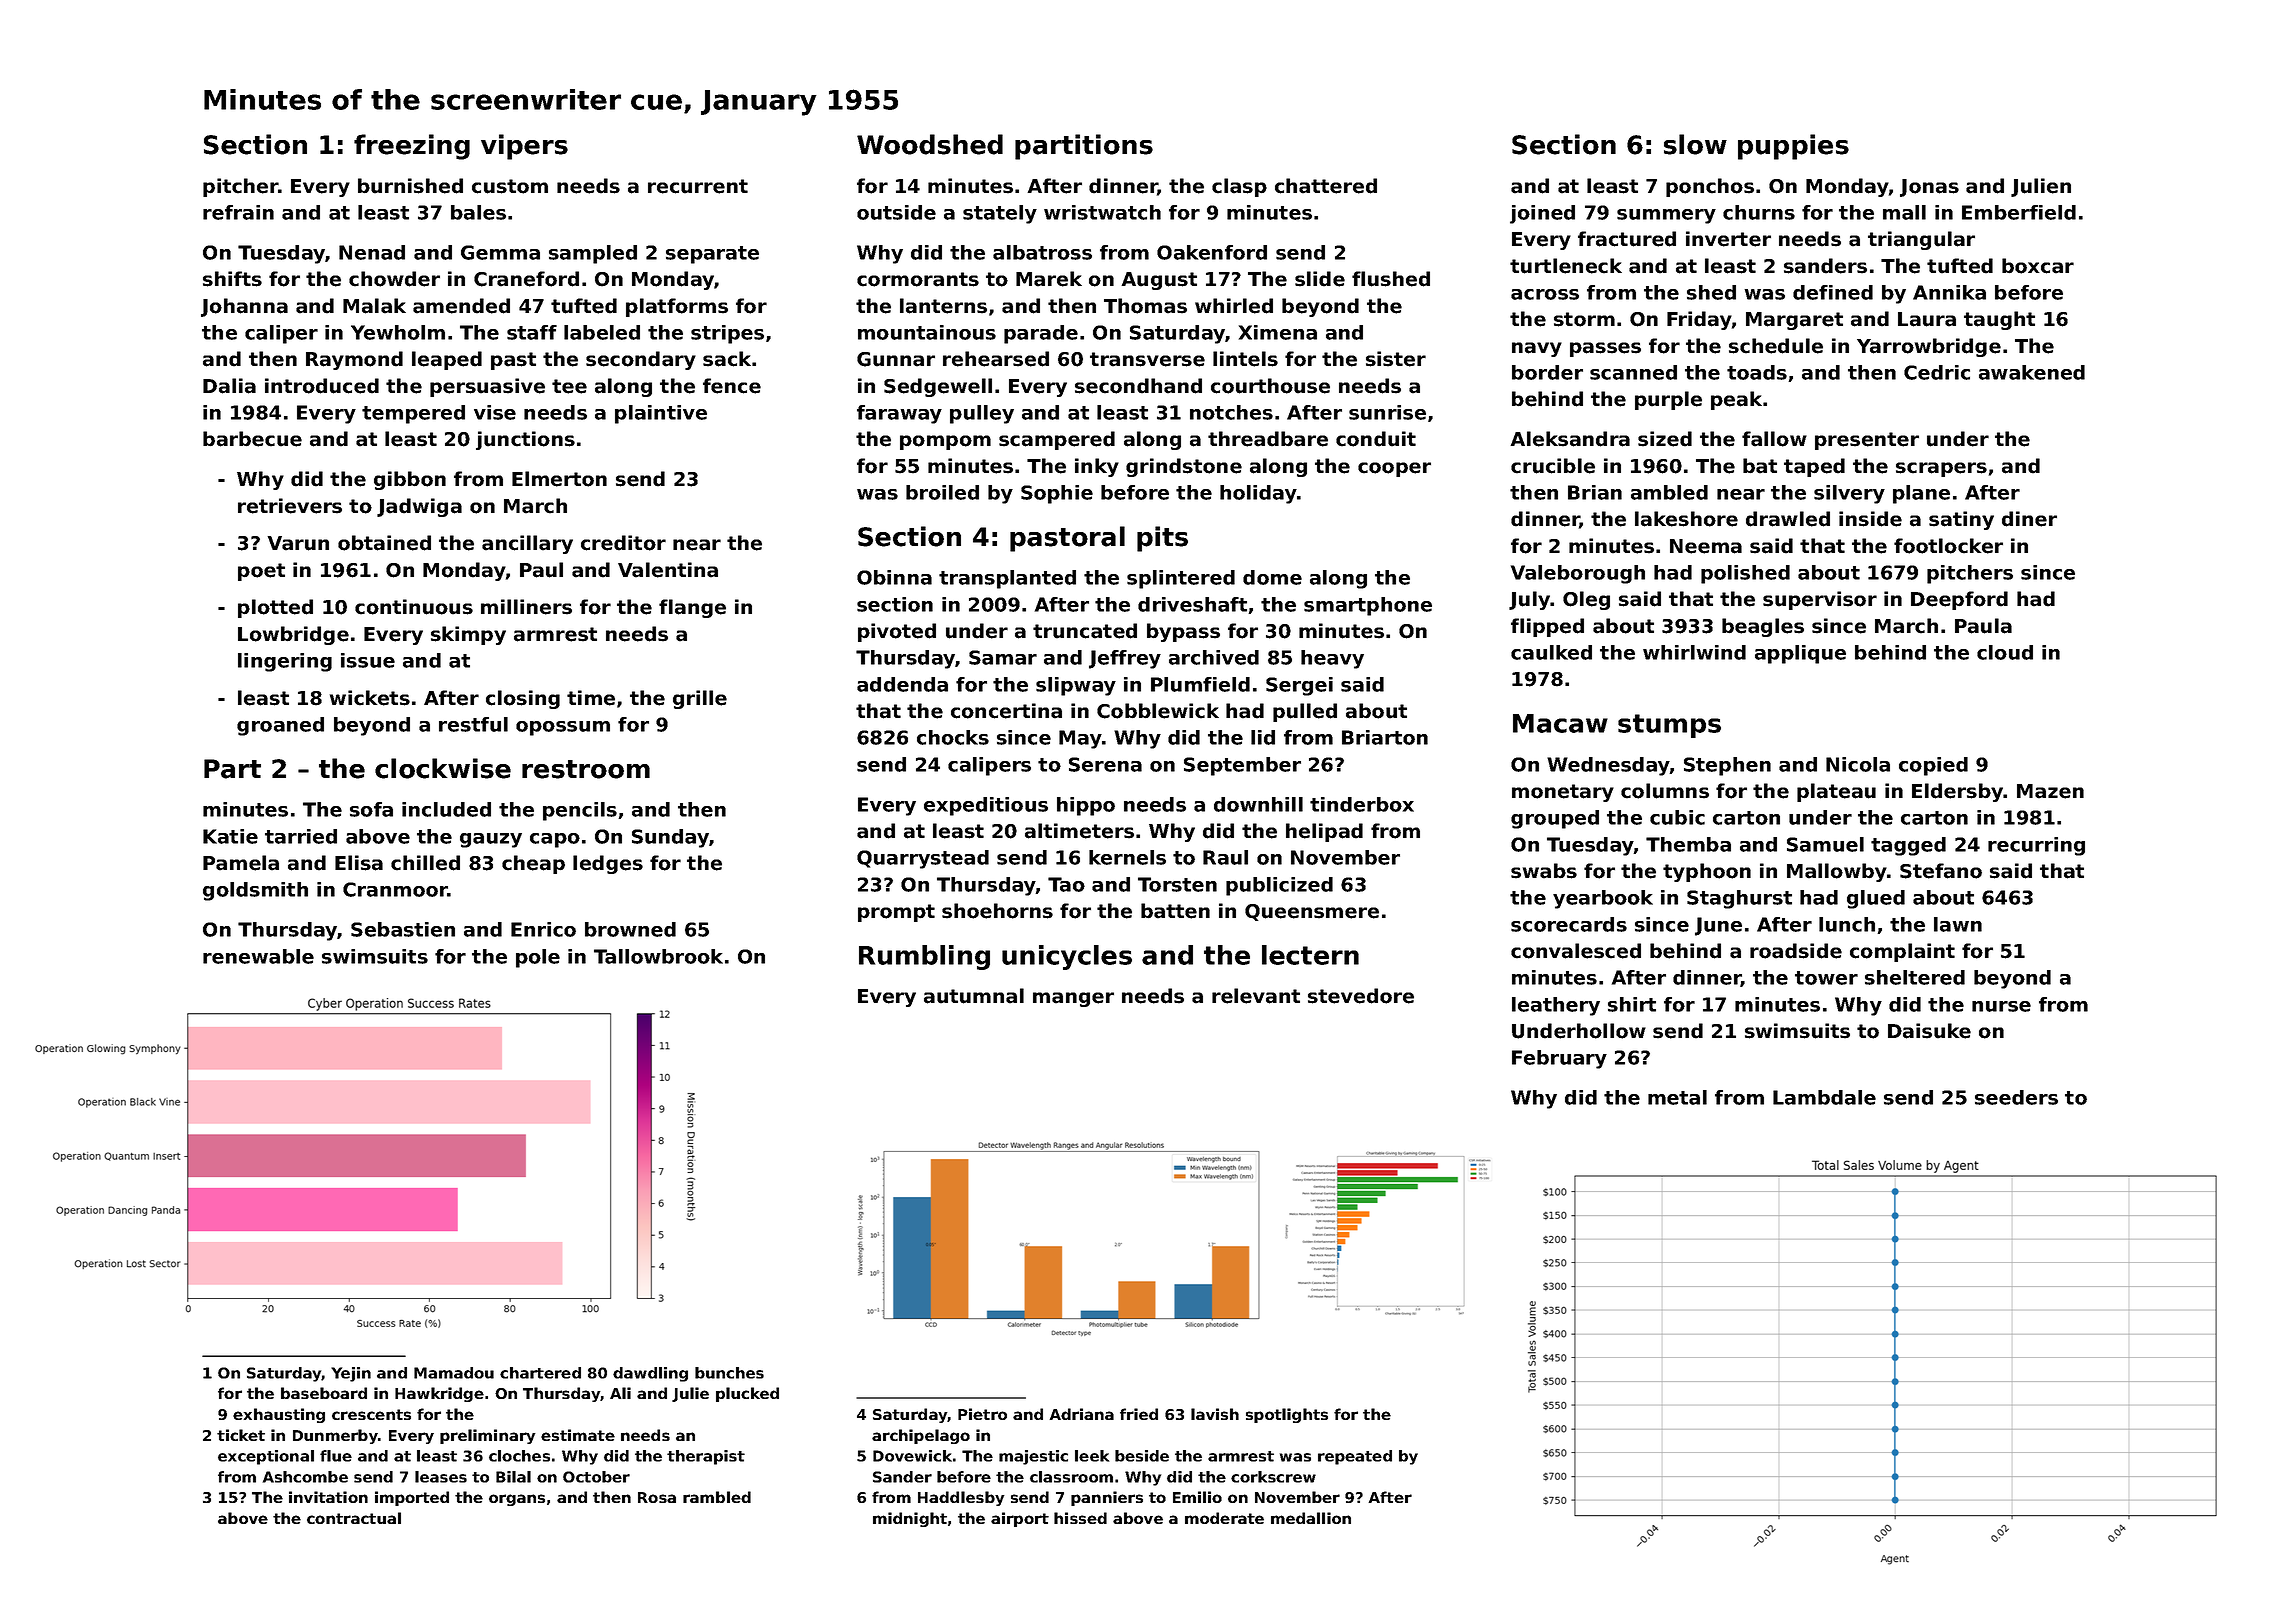  What do you see at coordinates (1825, 844) in the screenshot?
I see `Samuel` at bounding box center [1825, 844].
